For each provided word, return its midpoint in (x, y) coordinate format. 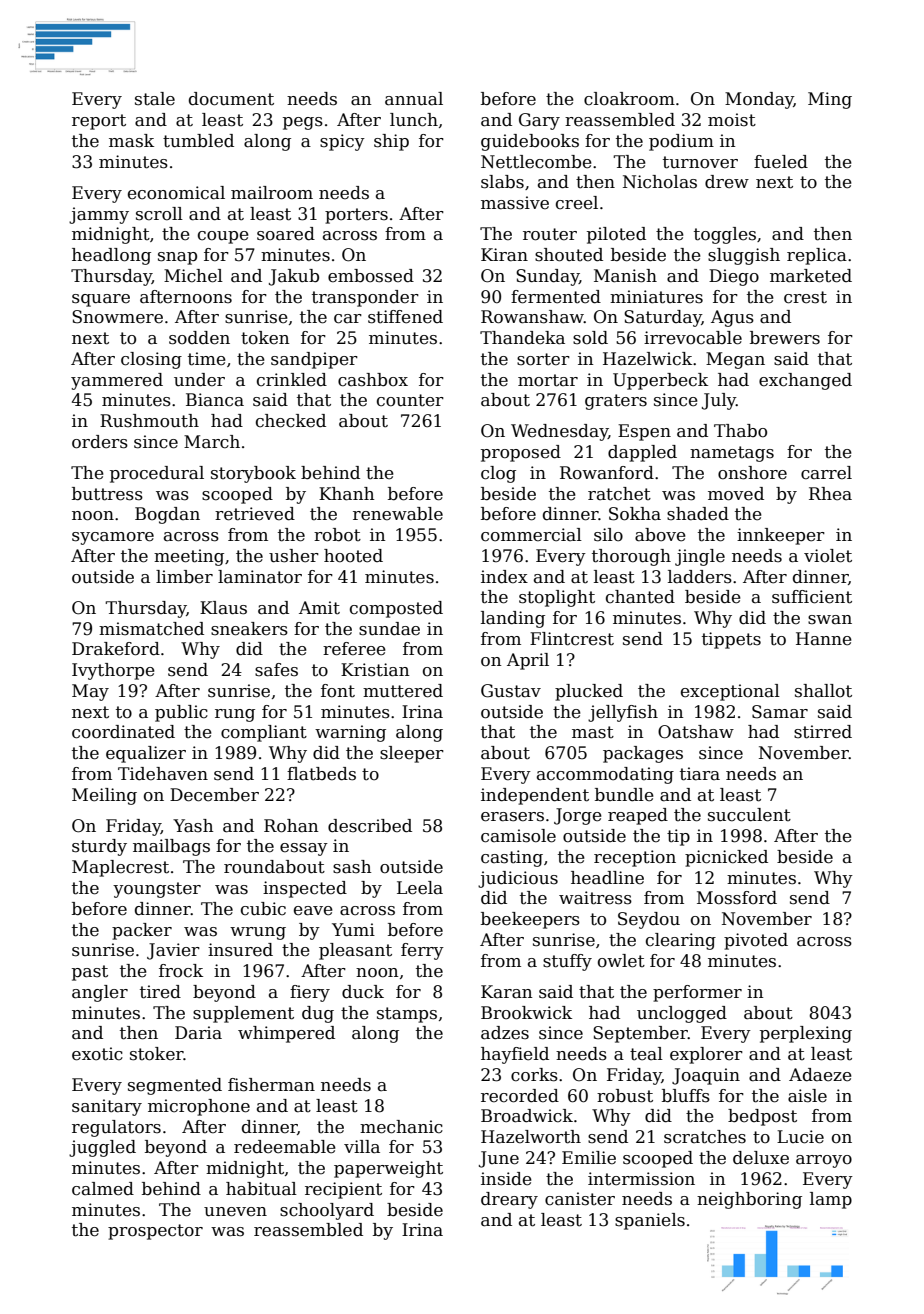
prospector (155, 1232)
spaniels (650, 1221)
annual (414, 99)
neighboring (749, 1200)
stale (155, 99)
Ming (830, 100)
